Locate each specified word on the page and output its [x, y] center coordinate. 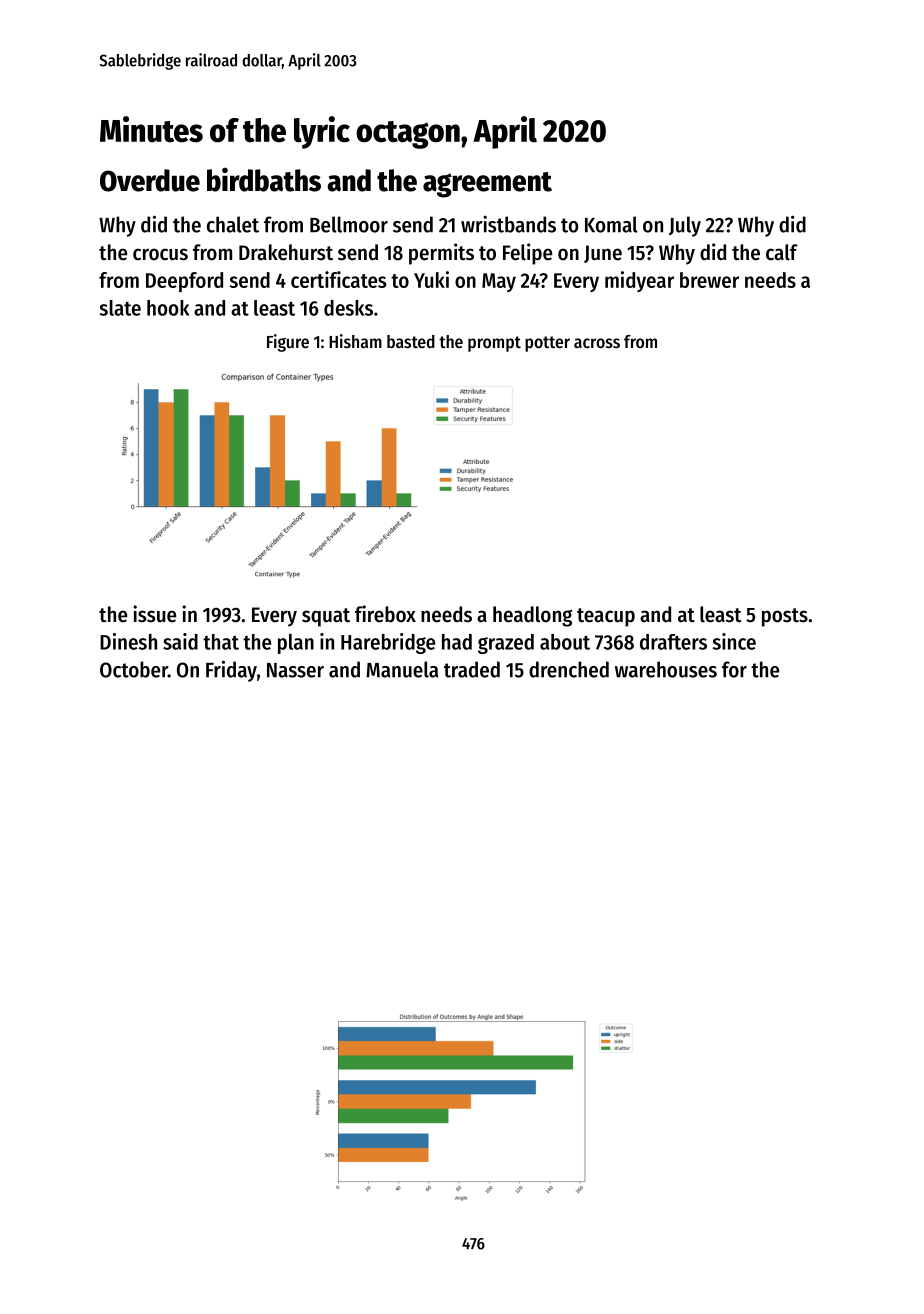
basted [411, 341]
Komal [611, 224]
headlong [532, 616]
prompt [494, 344]
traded [472, 669]
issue [154, 614]
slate [120, 308]
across [597, 343]
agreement [487, 185]
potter [547, 344]
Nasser [295, 670]
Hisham [355, 341]
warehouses [666, 669]
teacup [606, 617]
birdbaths [264, 179]
